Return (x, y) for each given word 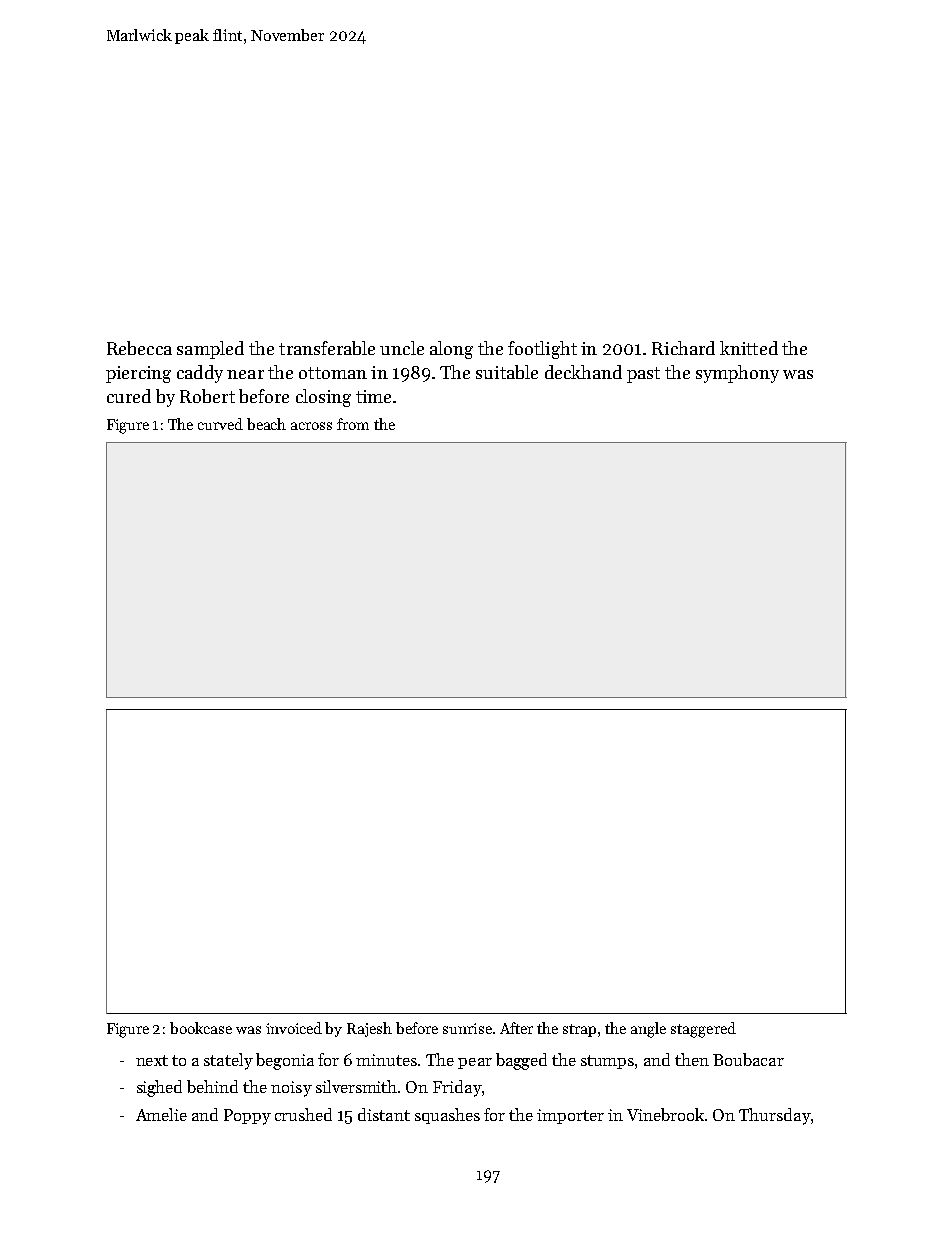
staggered (703, 1030)
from (353, 424)
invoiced (294, 1028)
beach (266, 424)
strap (579, 1030)
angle (648, 1030)
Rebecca (139, 348)
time (373, 396)
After (516, 1028)
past (643, 375)
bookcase (201, 1028)
